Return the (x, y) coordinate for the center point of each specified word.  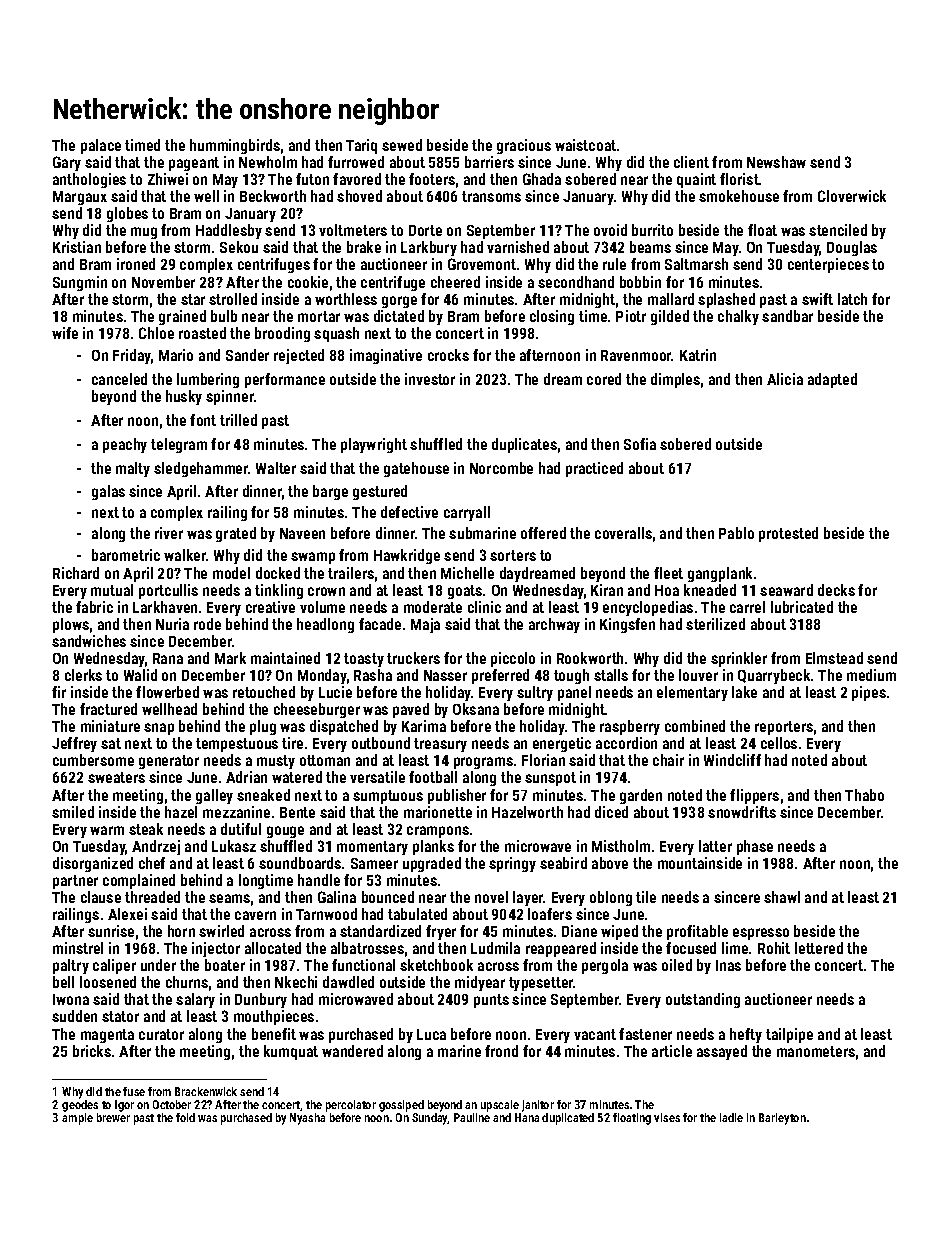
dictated (399, 316)
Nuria (172, 624)
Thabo (864, 795)
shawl (782, 897)
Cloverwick (852, 196)
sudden (74, 1016)
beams (650, 247)
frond (501, 1051)
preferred (500, 676)
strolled (233, 299)
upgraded (432, 864)
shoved (359, 196)
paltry (71, 966)
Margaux (80, 198)
